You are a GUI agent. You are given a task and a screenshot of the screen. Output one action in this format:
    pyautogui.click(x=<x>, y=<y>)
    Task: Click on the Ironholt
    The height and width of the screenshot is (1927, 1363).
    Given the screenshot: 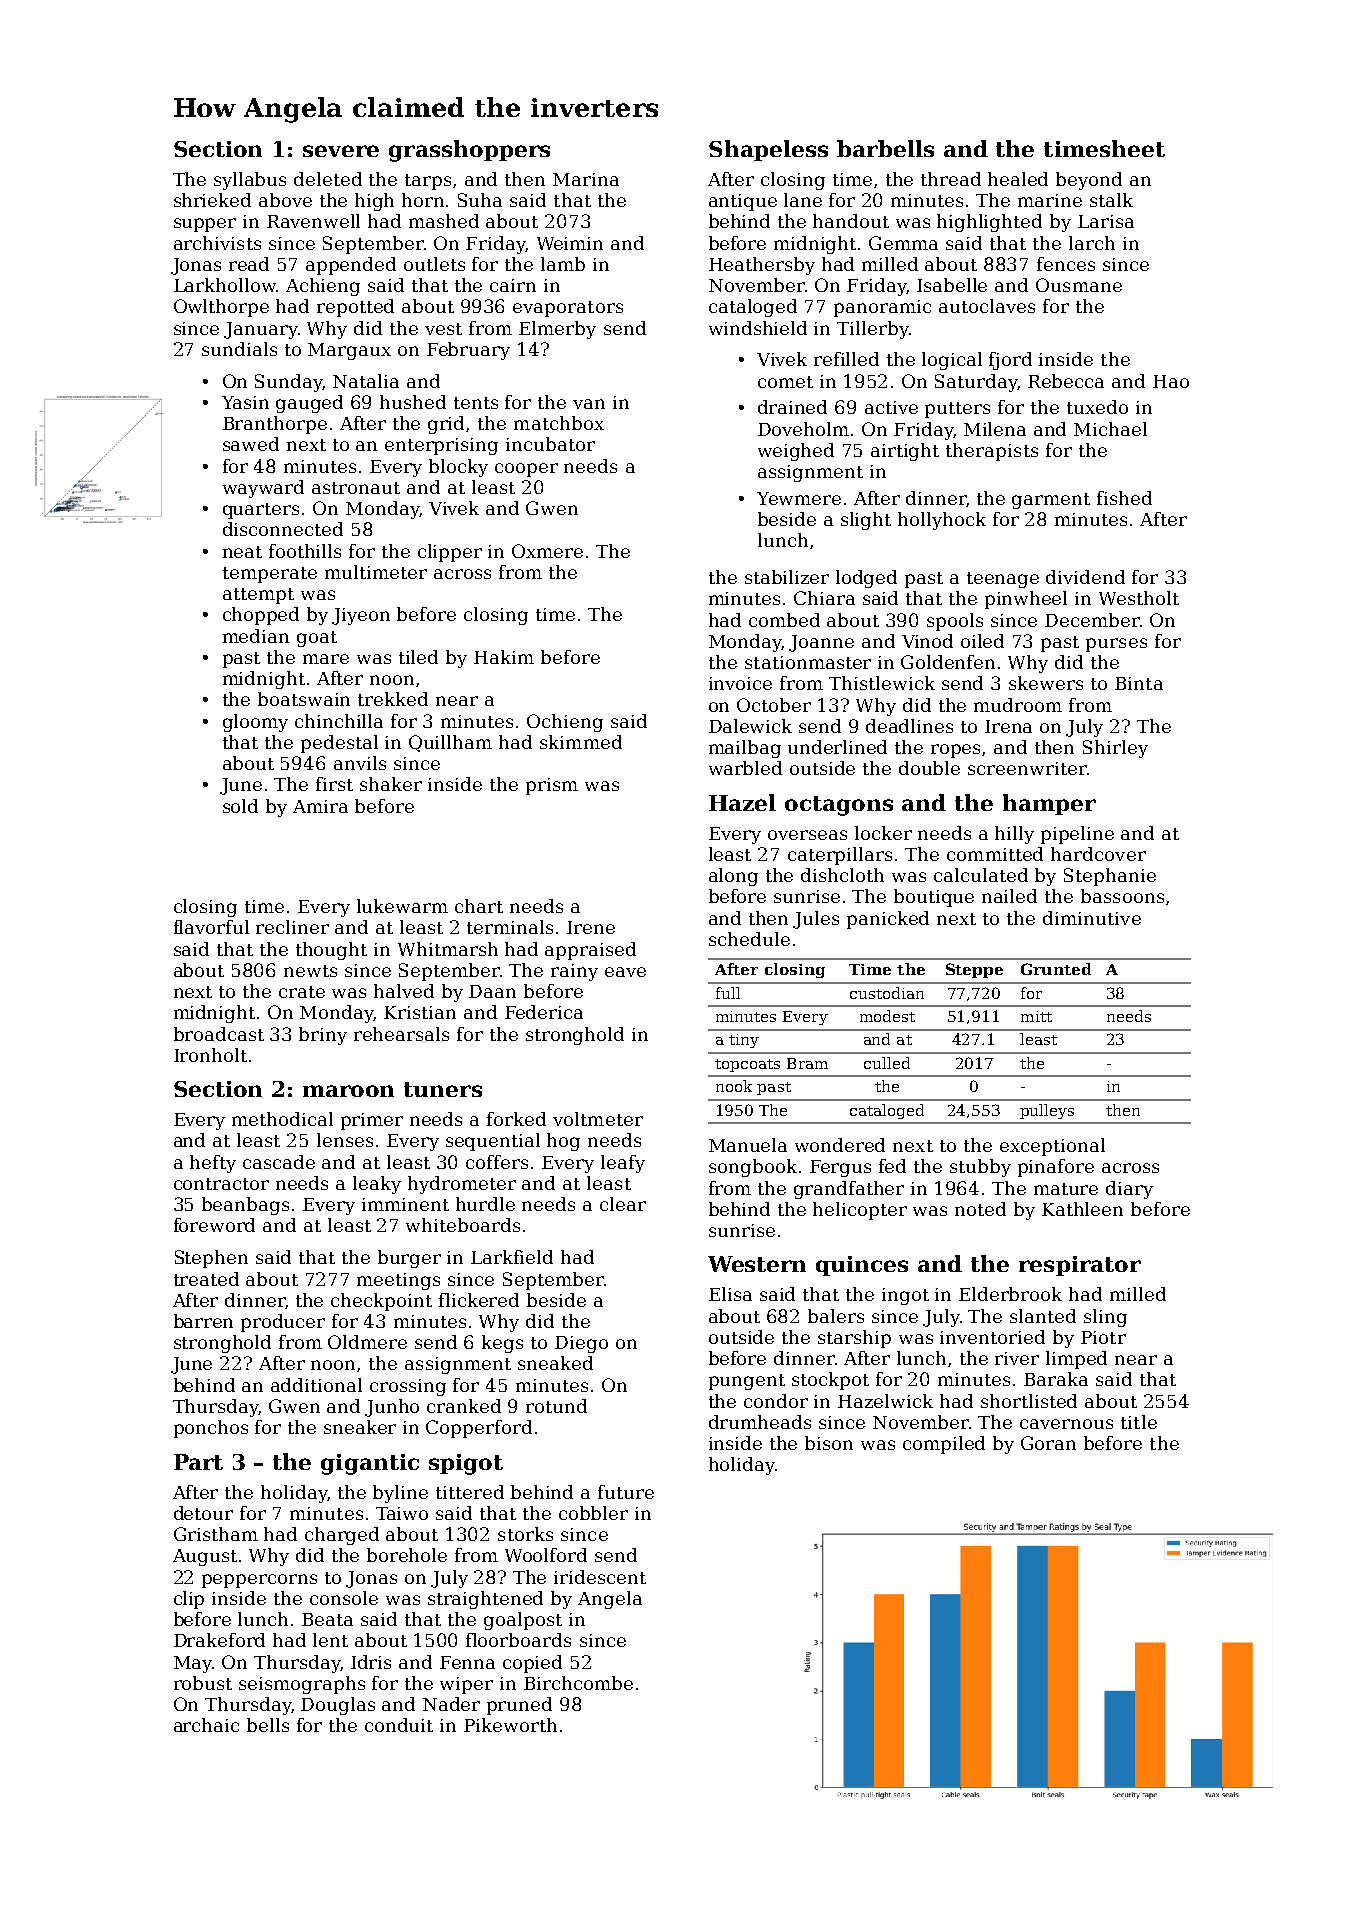 What is the action you would take?
    pyautogui.click(x=210, y=1055)
